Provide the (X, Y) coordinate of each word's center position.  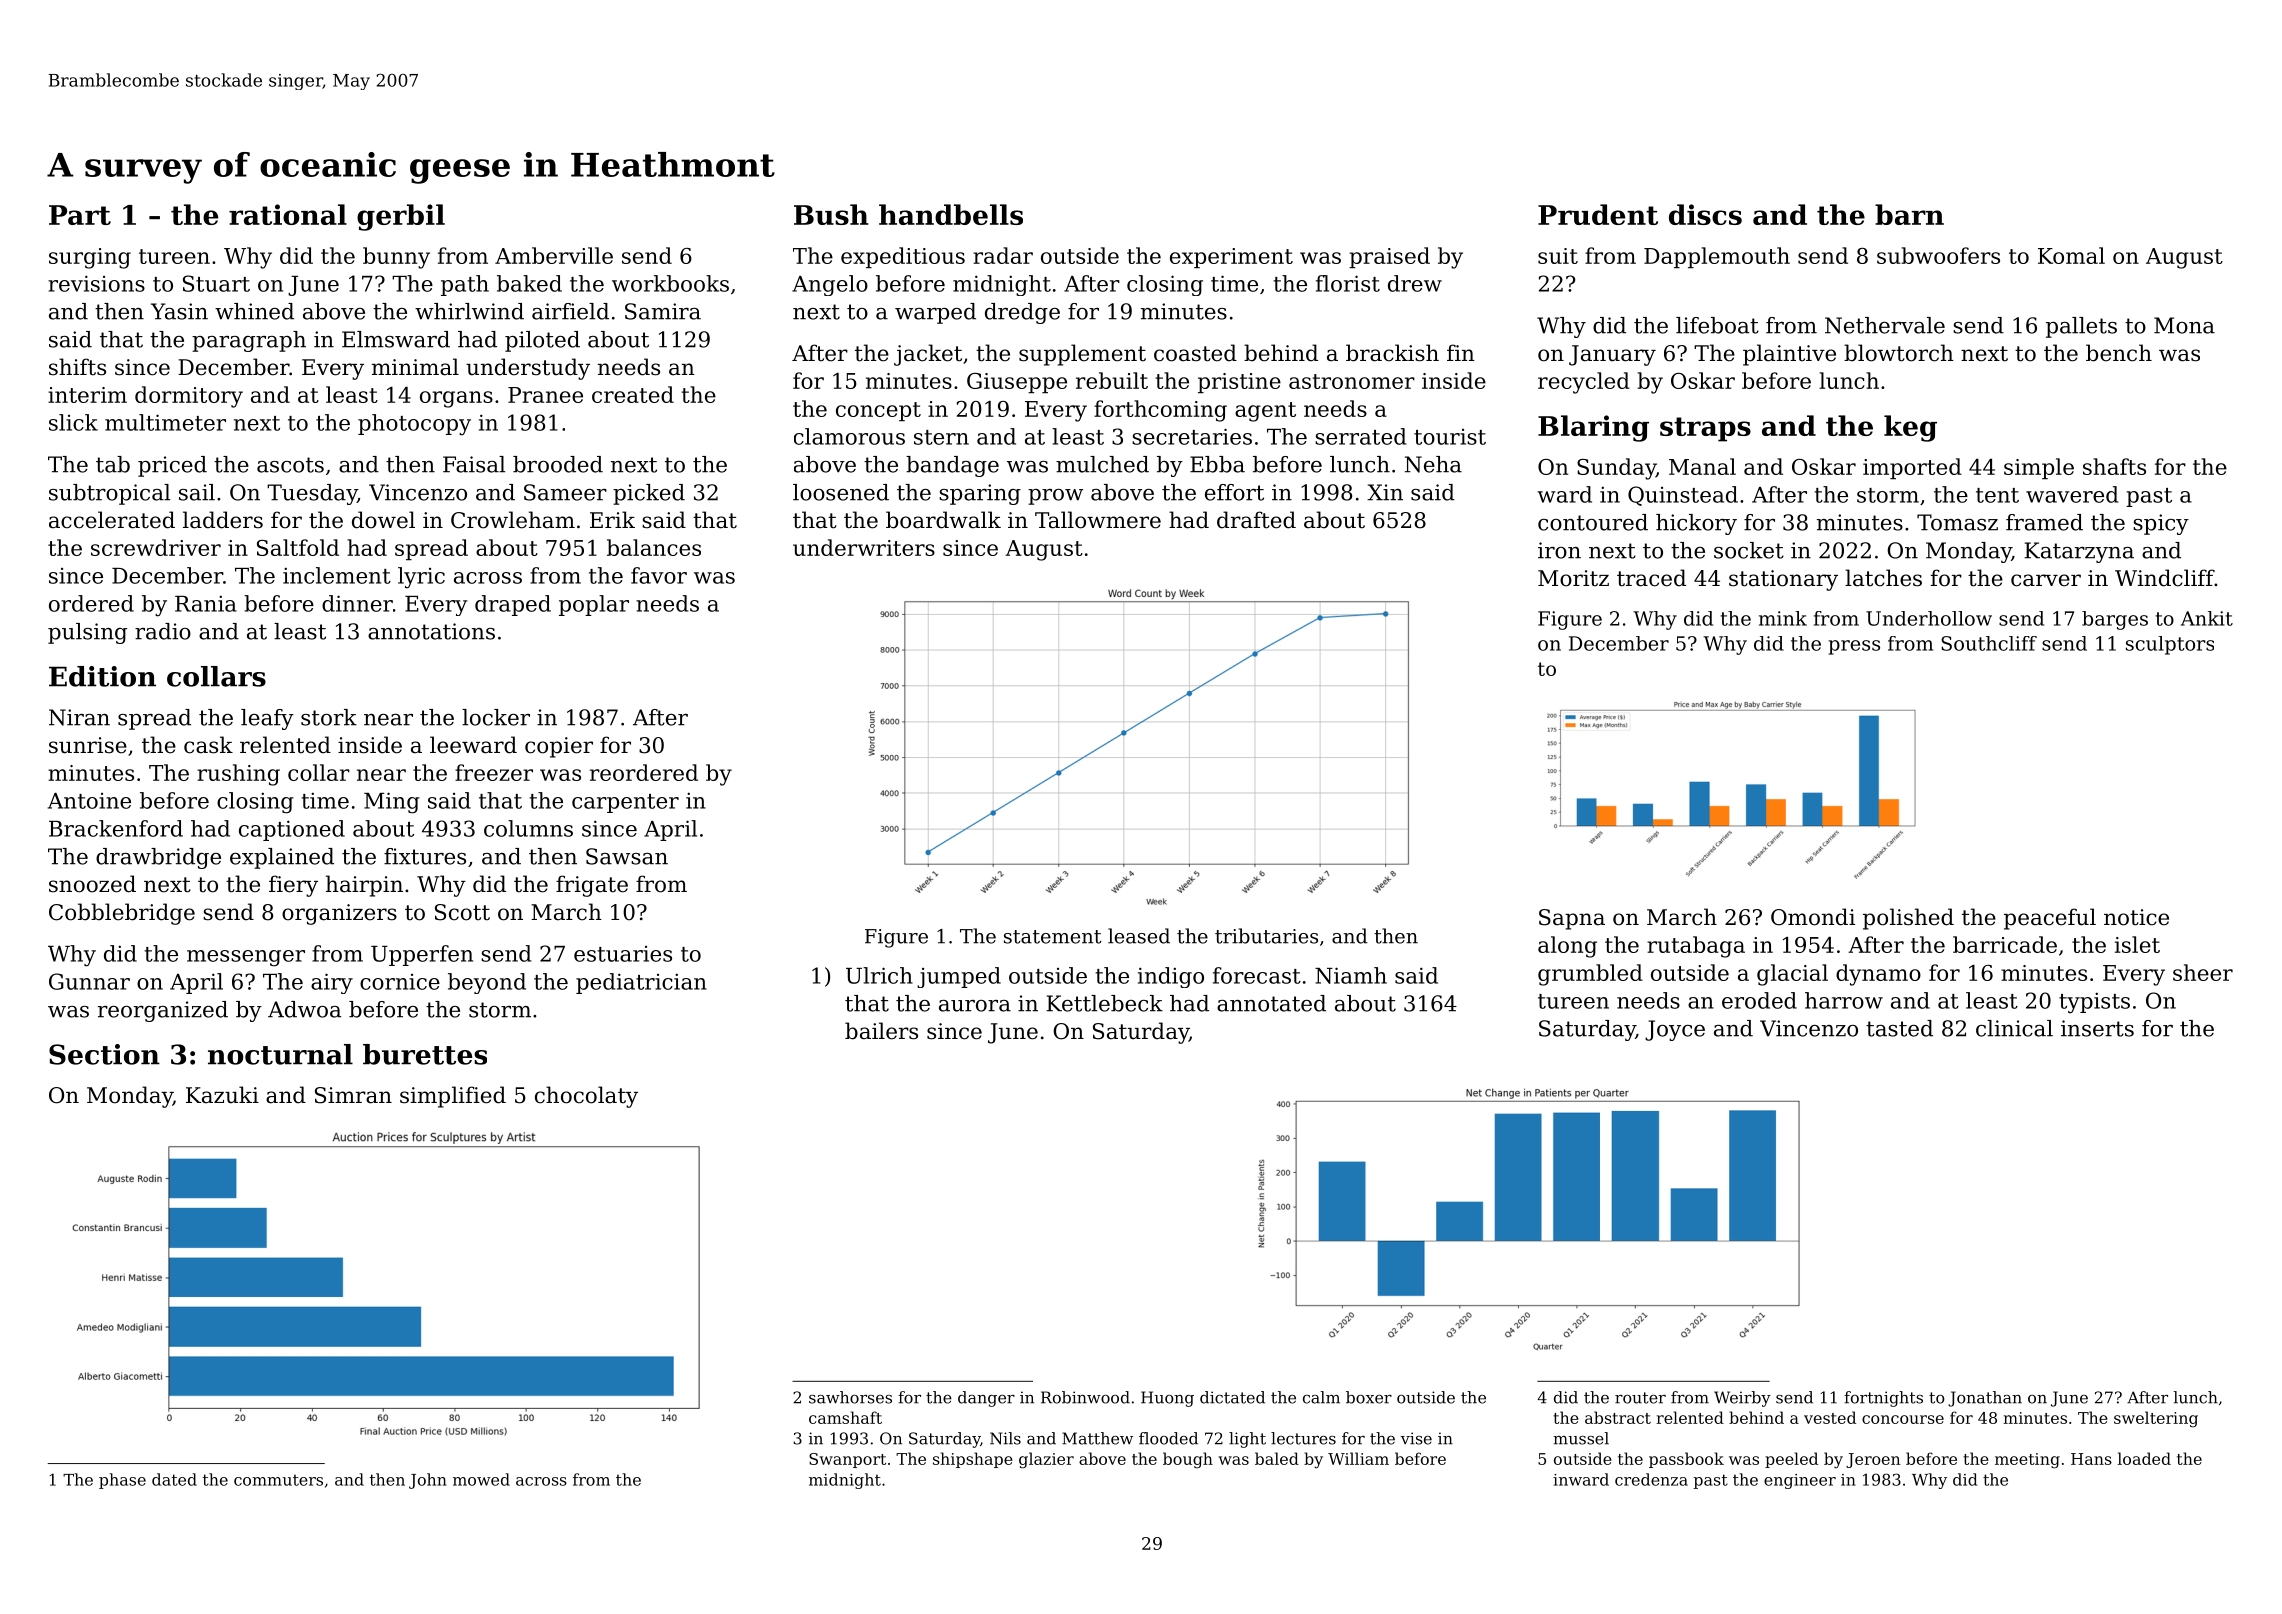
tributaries (1266, 936)
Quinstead (1683, 496)
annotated (1271, 1003)
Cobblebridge (122, 914)
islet (2137, 944)
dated (174, 1479)
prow (1055, 497)
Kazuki (222, 1095)
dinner (357, 603)
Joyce (1675, 1030)
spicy (2161, 524)
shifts (77, 367)
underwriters (864, 547)
